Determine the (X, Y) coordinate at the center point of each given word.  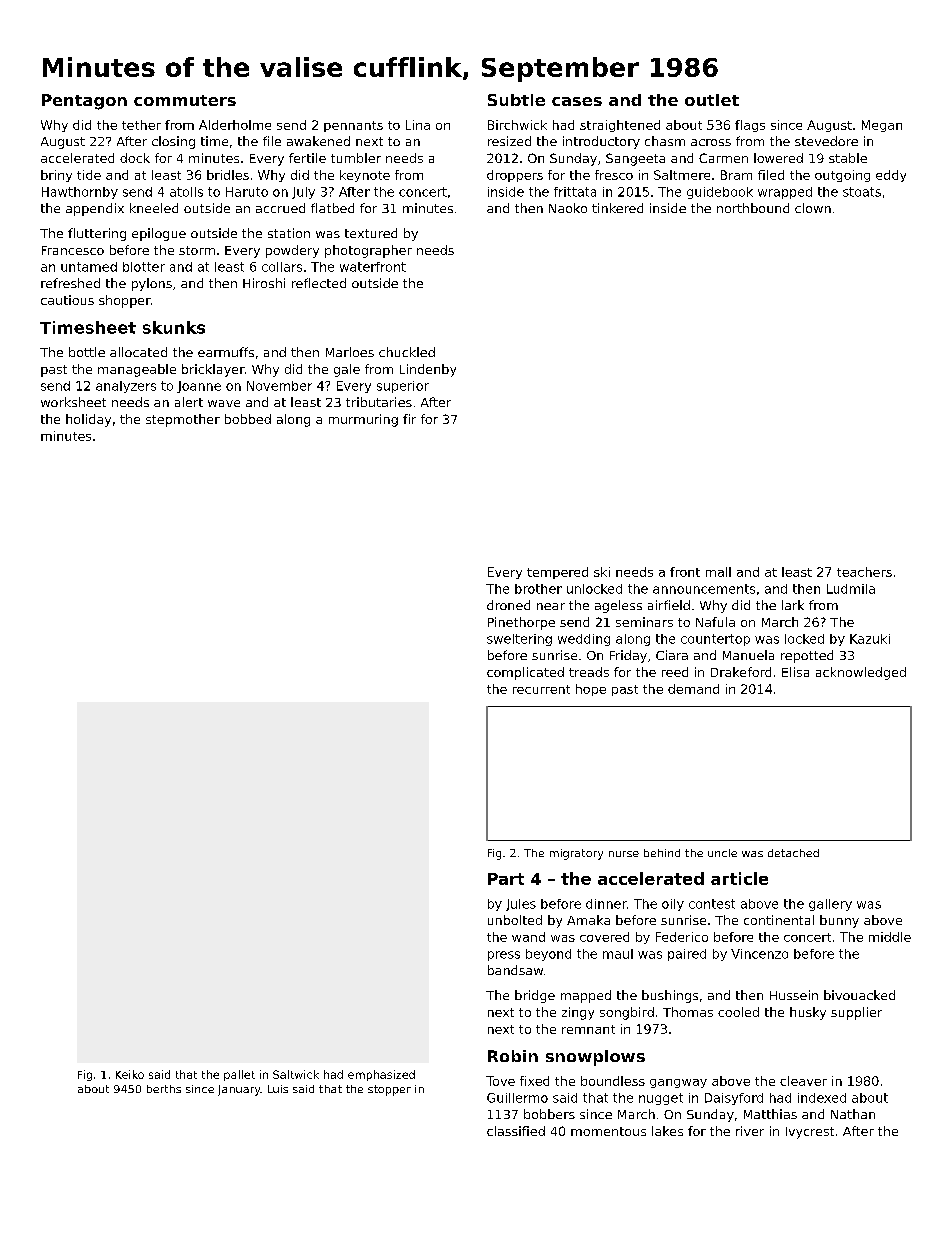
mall (718, 572)
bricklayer (213, 370)
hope (591, 690)
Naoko (568, 208)
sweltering (519, 640)
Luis (278, 1089)
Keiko (130, 1074)
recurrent (541, 689)
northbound (753, 208)
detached (793, 853)
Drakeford (741, 672)
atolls (186, 192)
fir (409, 419)
